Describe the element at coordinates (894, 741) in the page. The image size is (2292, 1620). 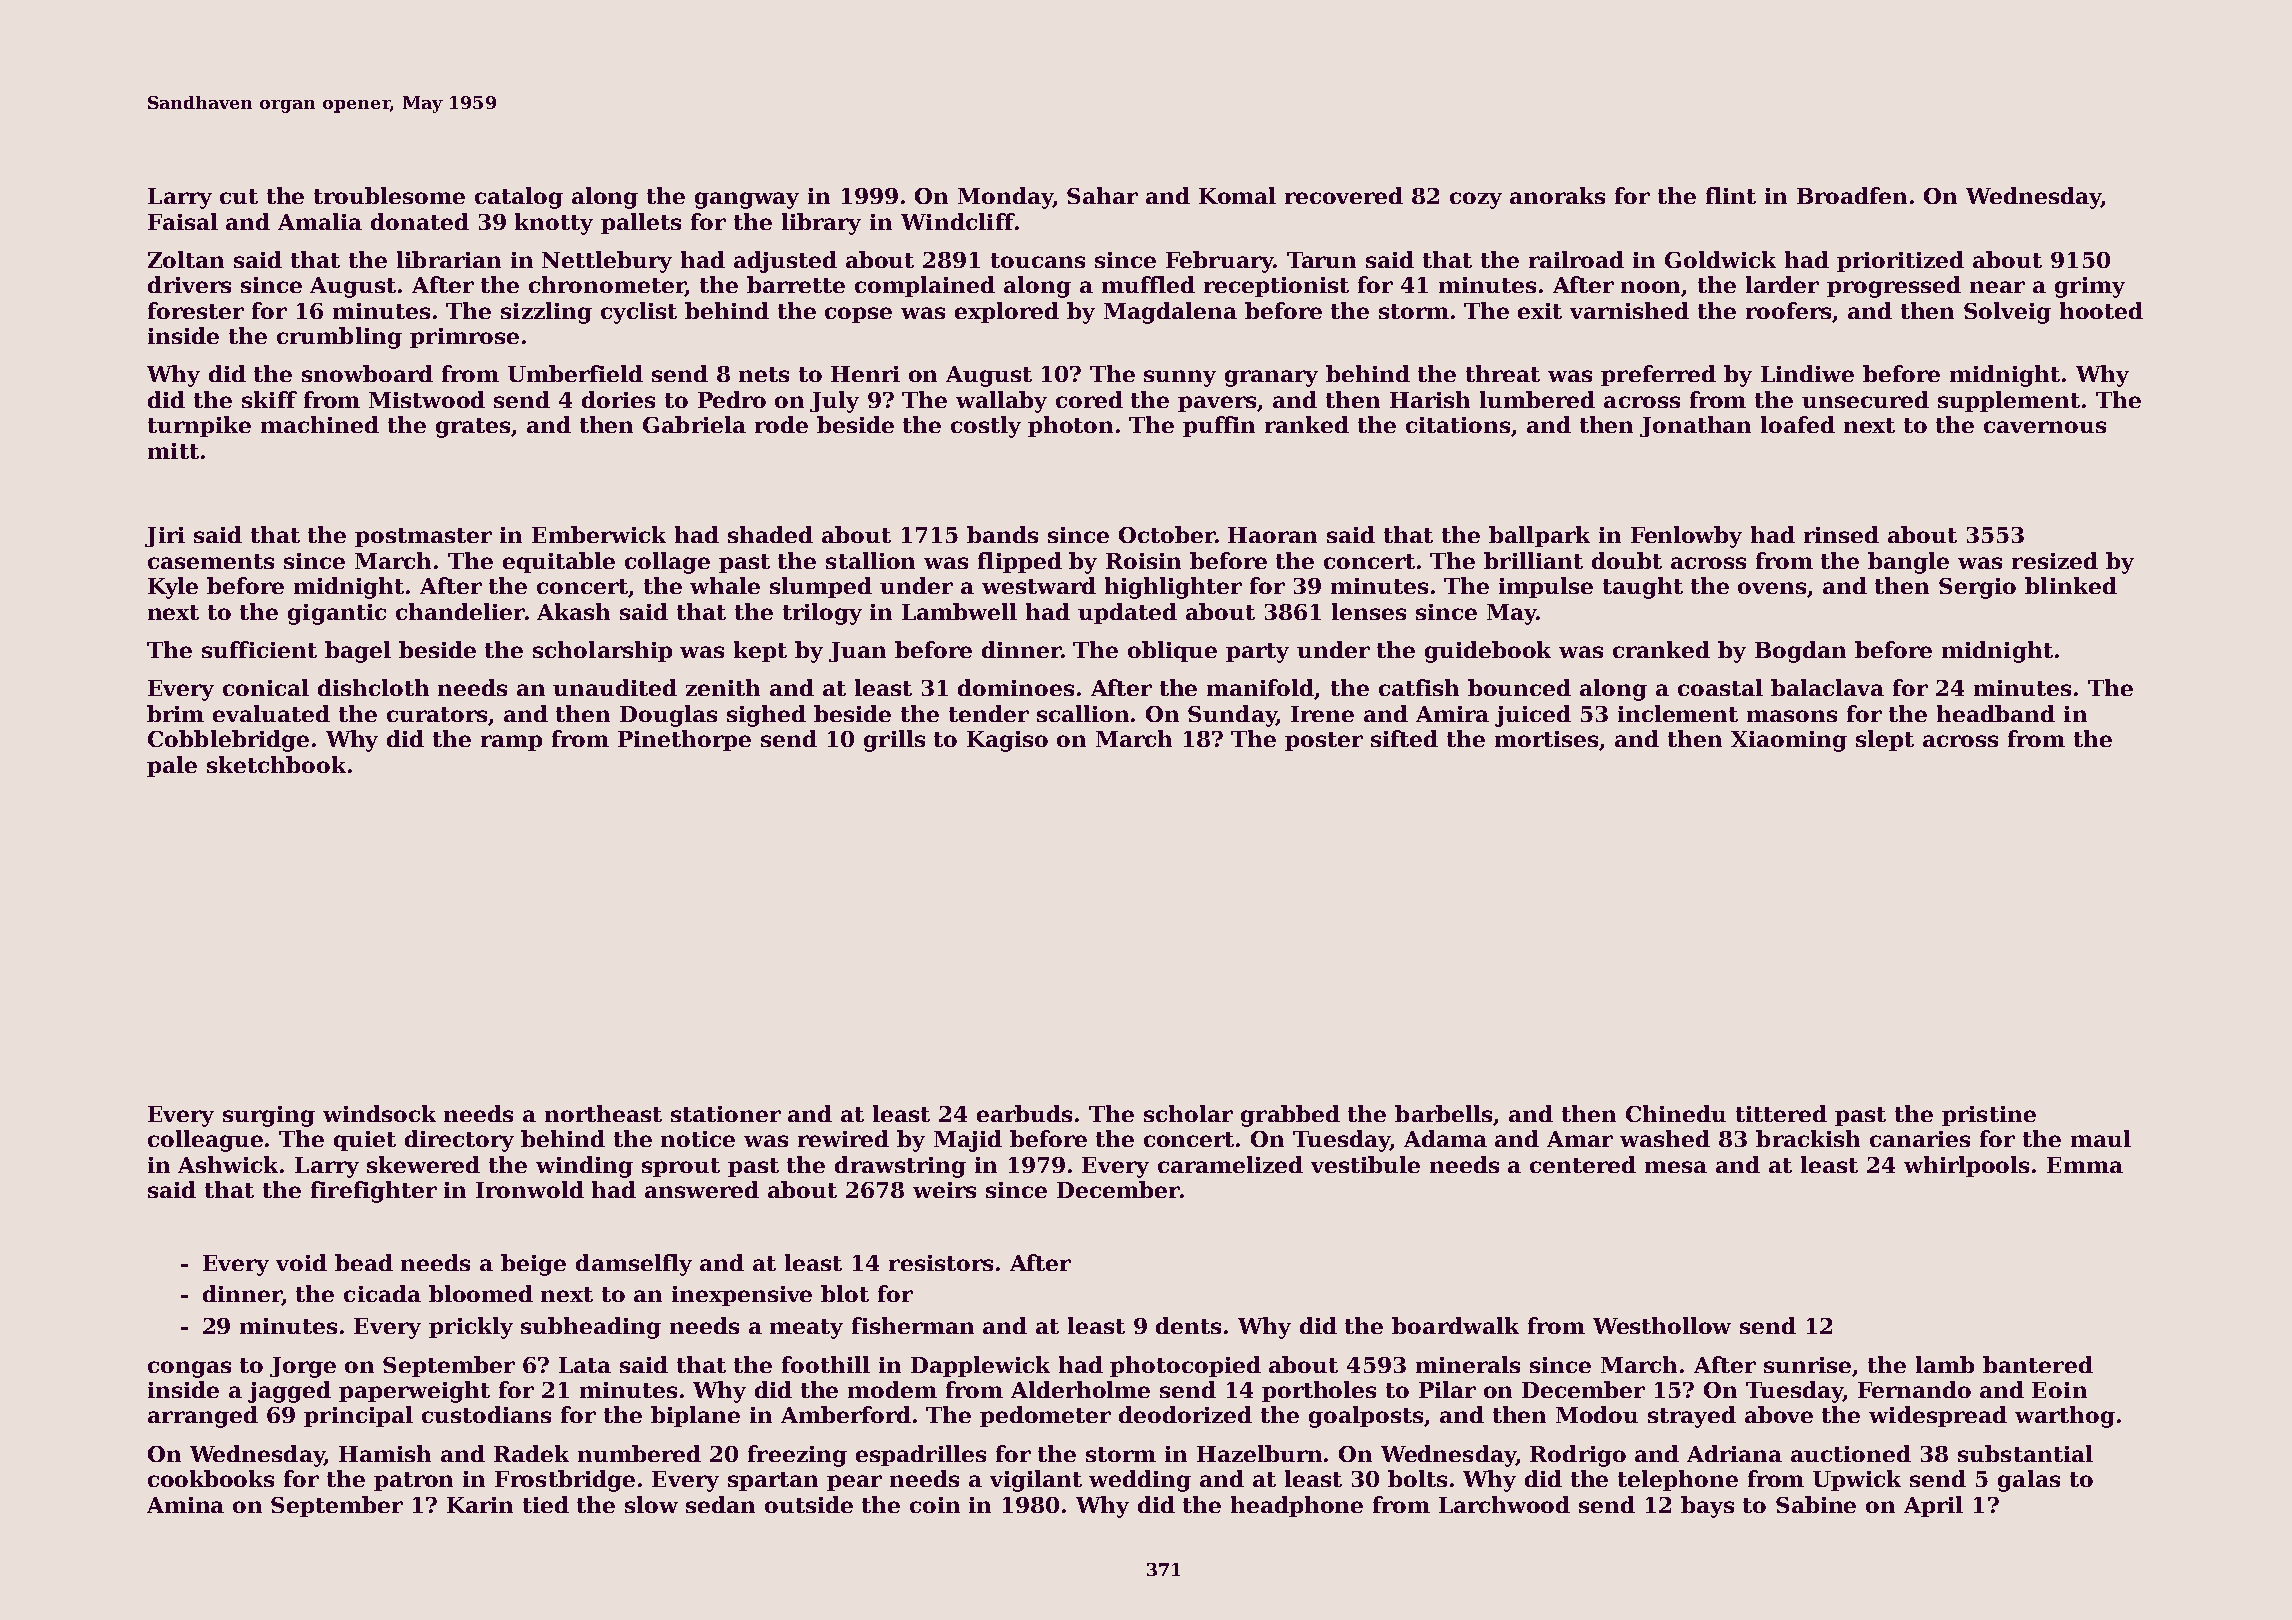
I see `grills` at that location.
